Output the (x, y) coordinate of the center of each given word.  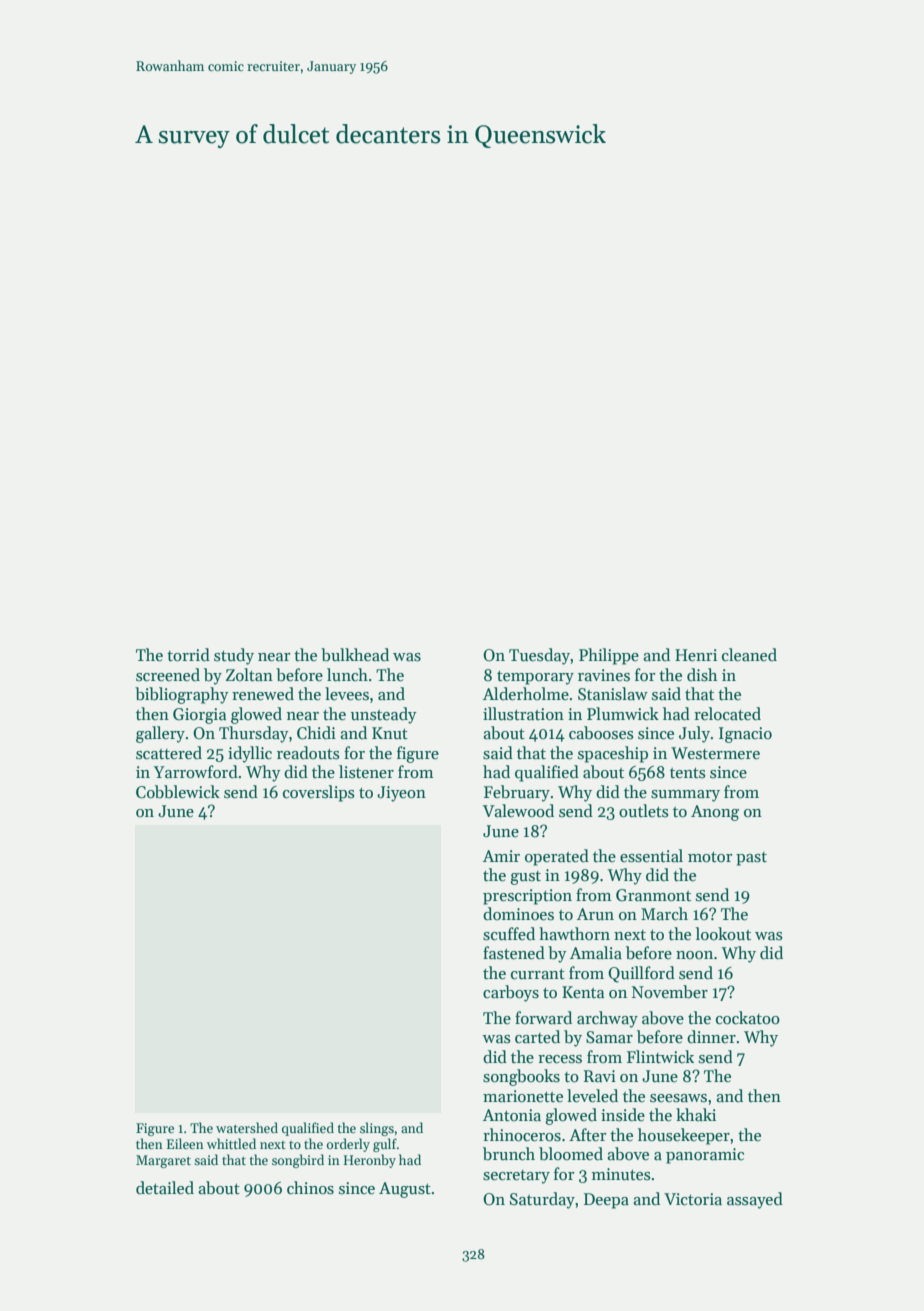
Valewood (518, 811)
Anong (715, 813)
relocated (727, 714)
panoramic (705, 1156)
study (234, 656)
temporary (535, 678)
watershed (247, 1127)
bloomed (571, 1154)
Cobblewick (178, 792)
